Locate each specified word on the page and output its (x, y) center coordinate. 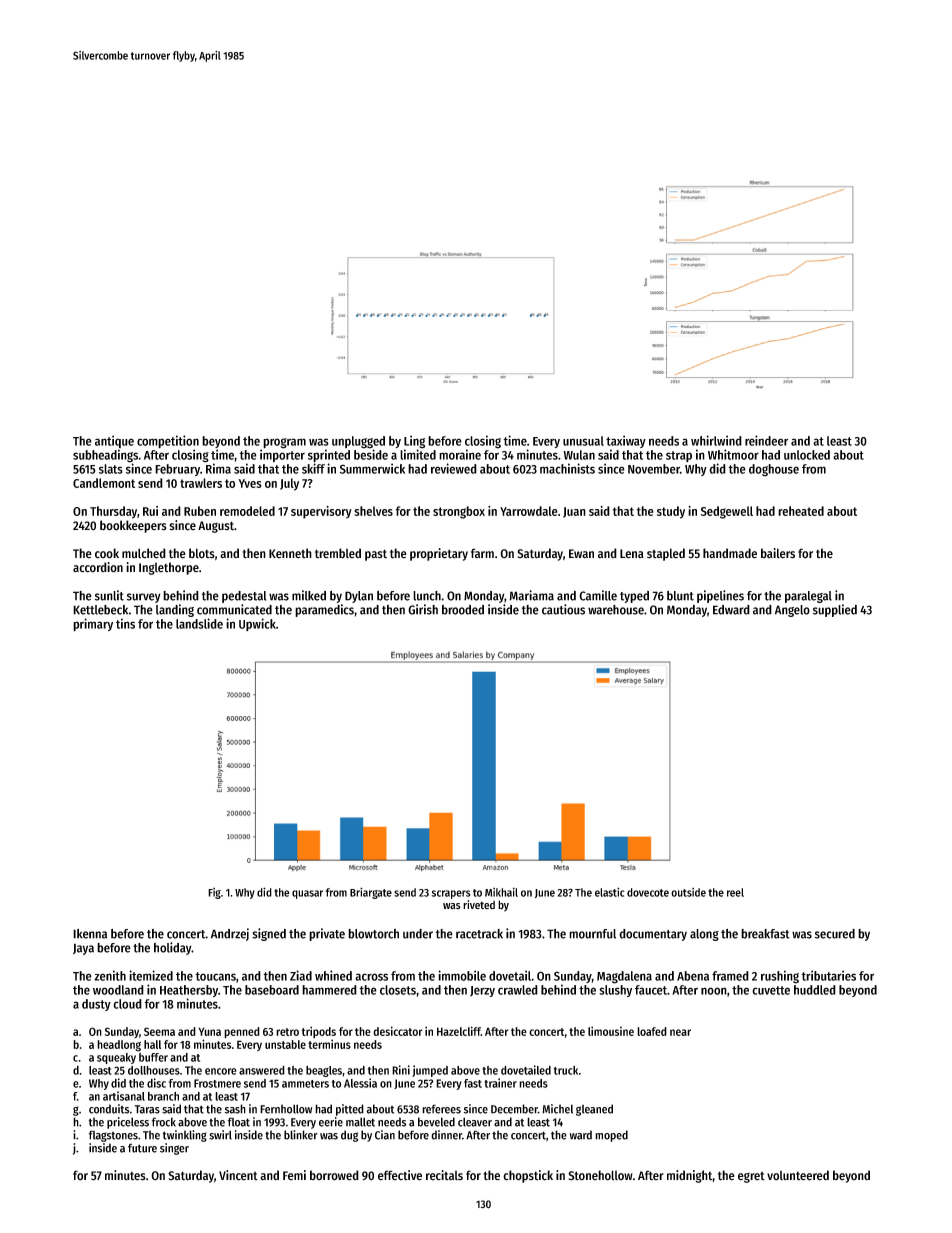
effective (400, 1175)
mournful (592, 934)
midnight (689, 1176)
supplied (835, 610)
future (142, 1148)
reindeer (766, 440)
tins (125, 623)
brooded (463, 610)
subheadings (105, 456)
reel (735, 892)
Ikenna (90, 934)
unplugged (358, 442)
